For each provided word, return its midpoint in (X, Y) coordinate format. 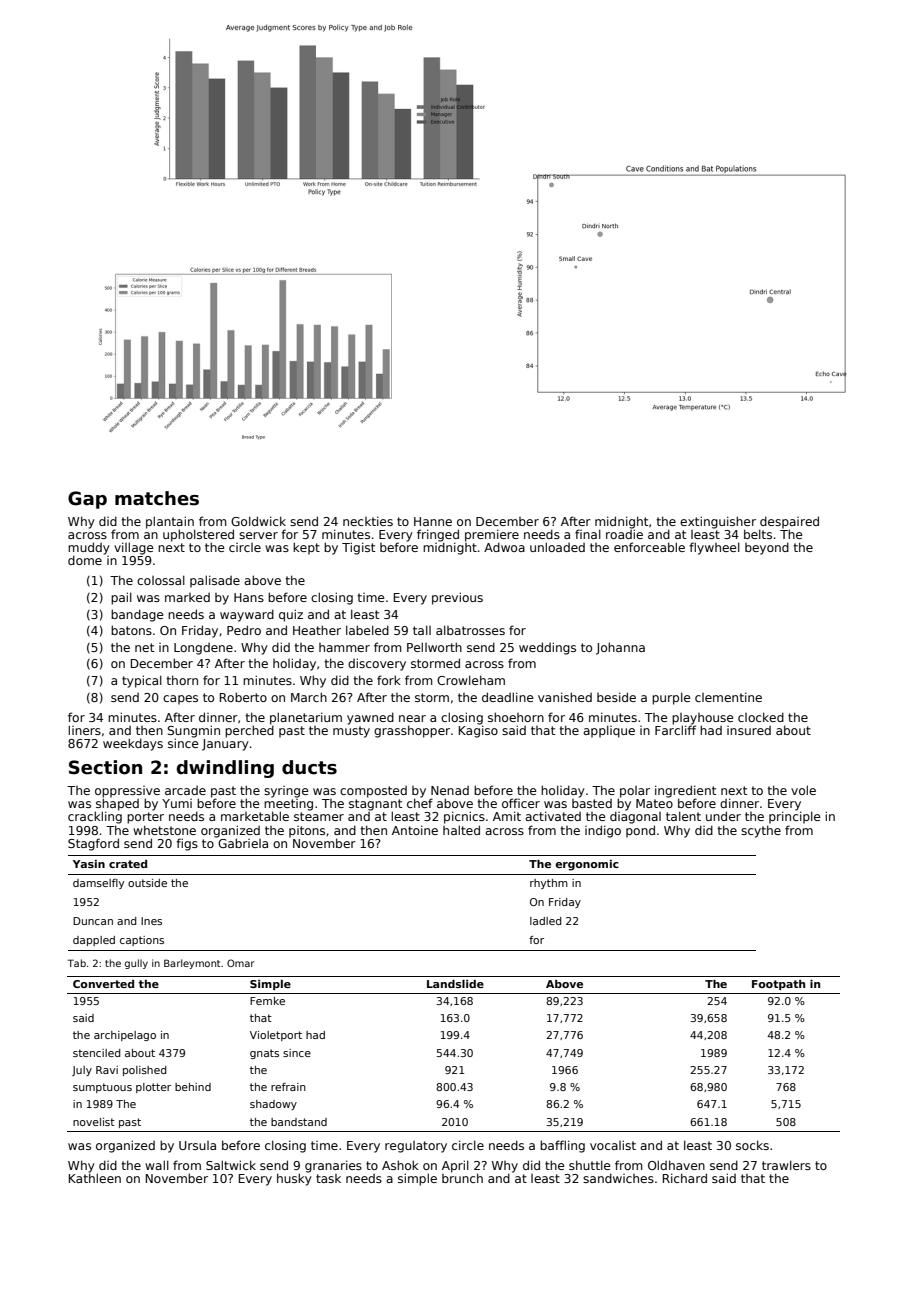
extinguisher (718, 522)
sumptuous (102, 1088)
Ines (151, 921)
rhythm (549, 884)
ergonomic (587, 865)
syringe (286, 792)
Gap (87, 500)
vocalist (613, 1145)
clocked (761, 717)
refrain (288, 1087)
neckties (368, 521)
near (412, 718)
